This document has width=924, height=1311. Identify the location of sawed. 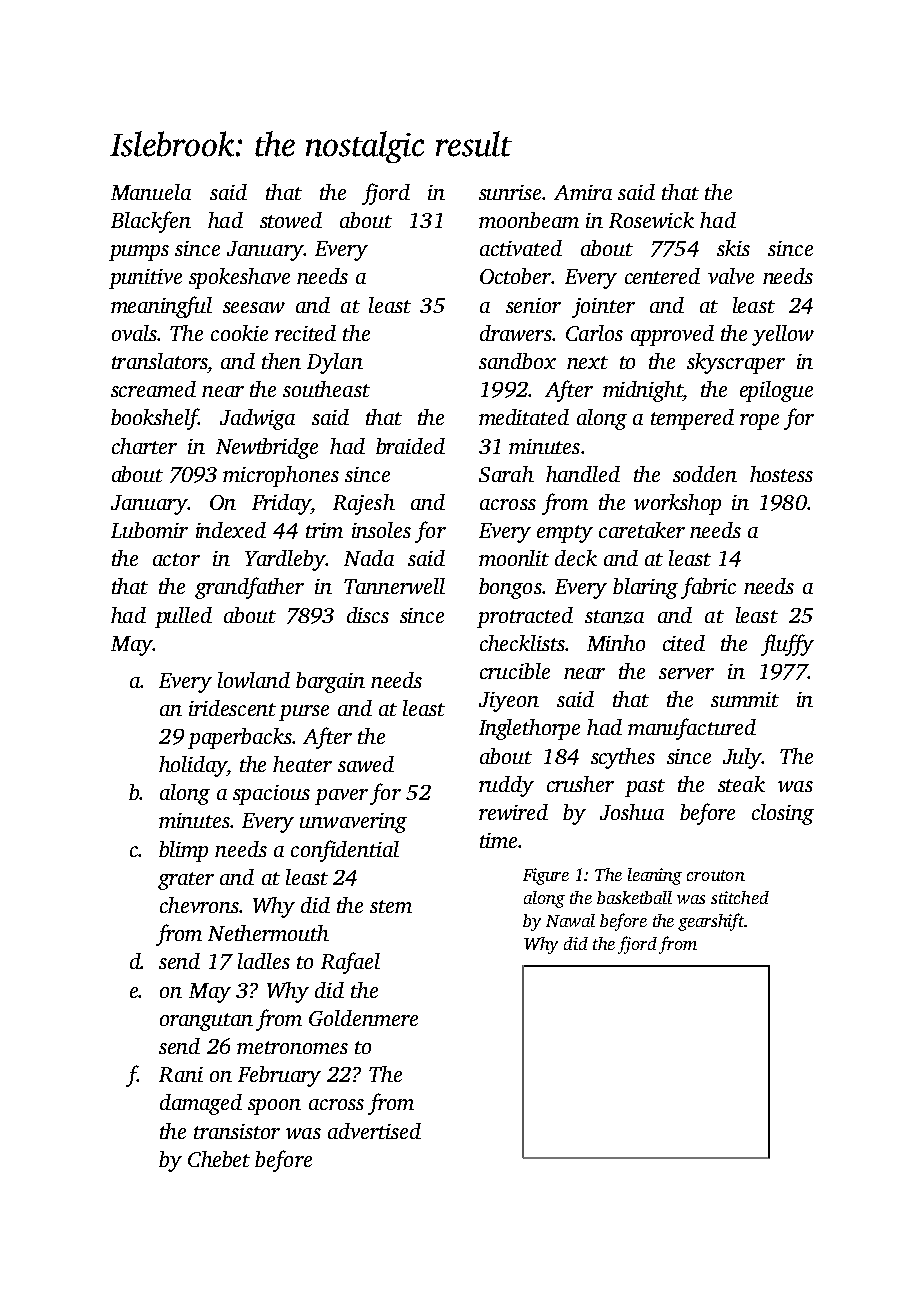
(366, 764).
